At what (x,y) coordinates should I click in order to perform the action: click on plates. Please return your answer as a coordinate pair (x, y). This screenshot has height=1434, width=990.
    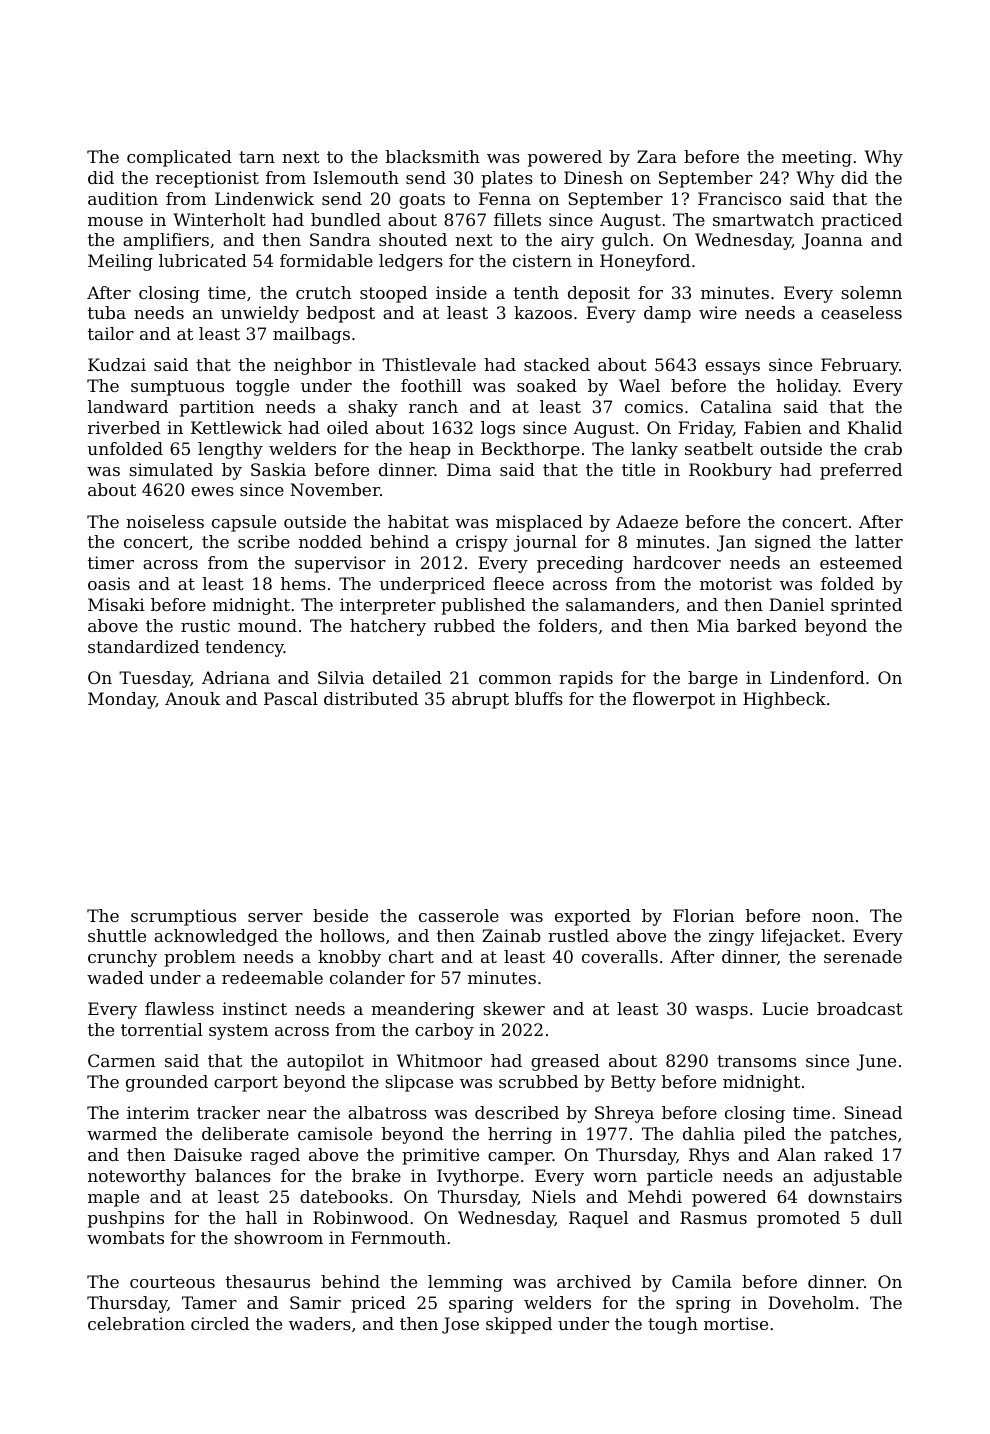
    Looking at the image, I should click on (507, 179).
